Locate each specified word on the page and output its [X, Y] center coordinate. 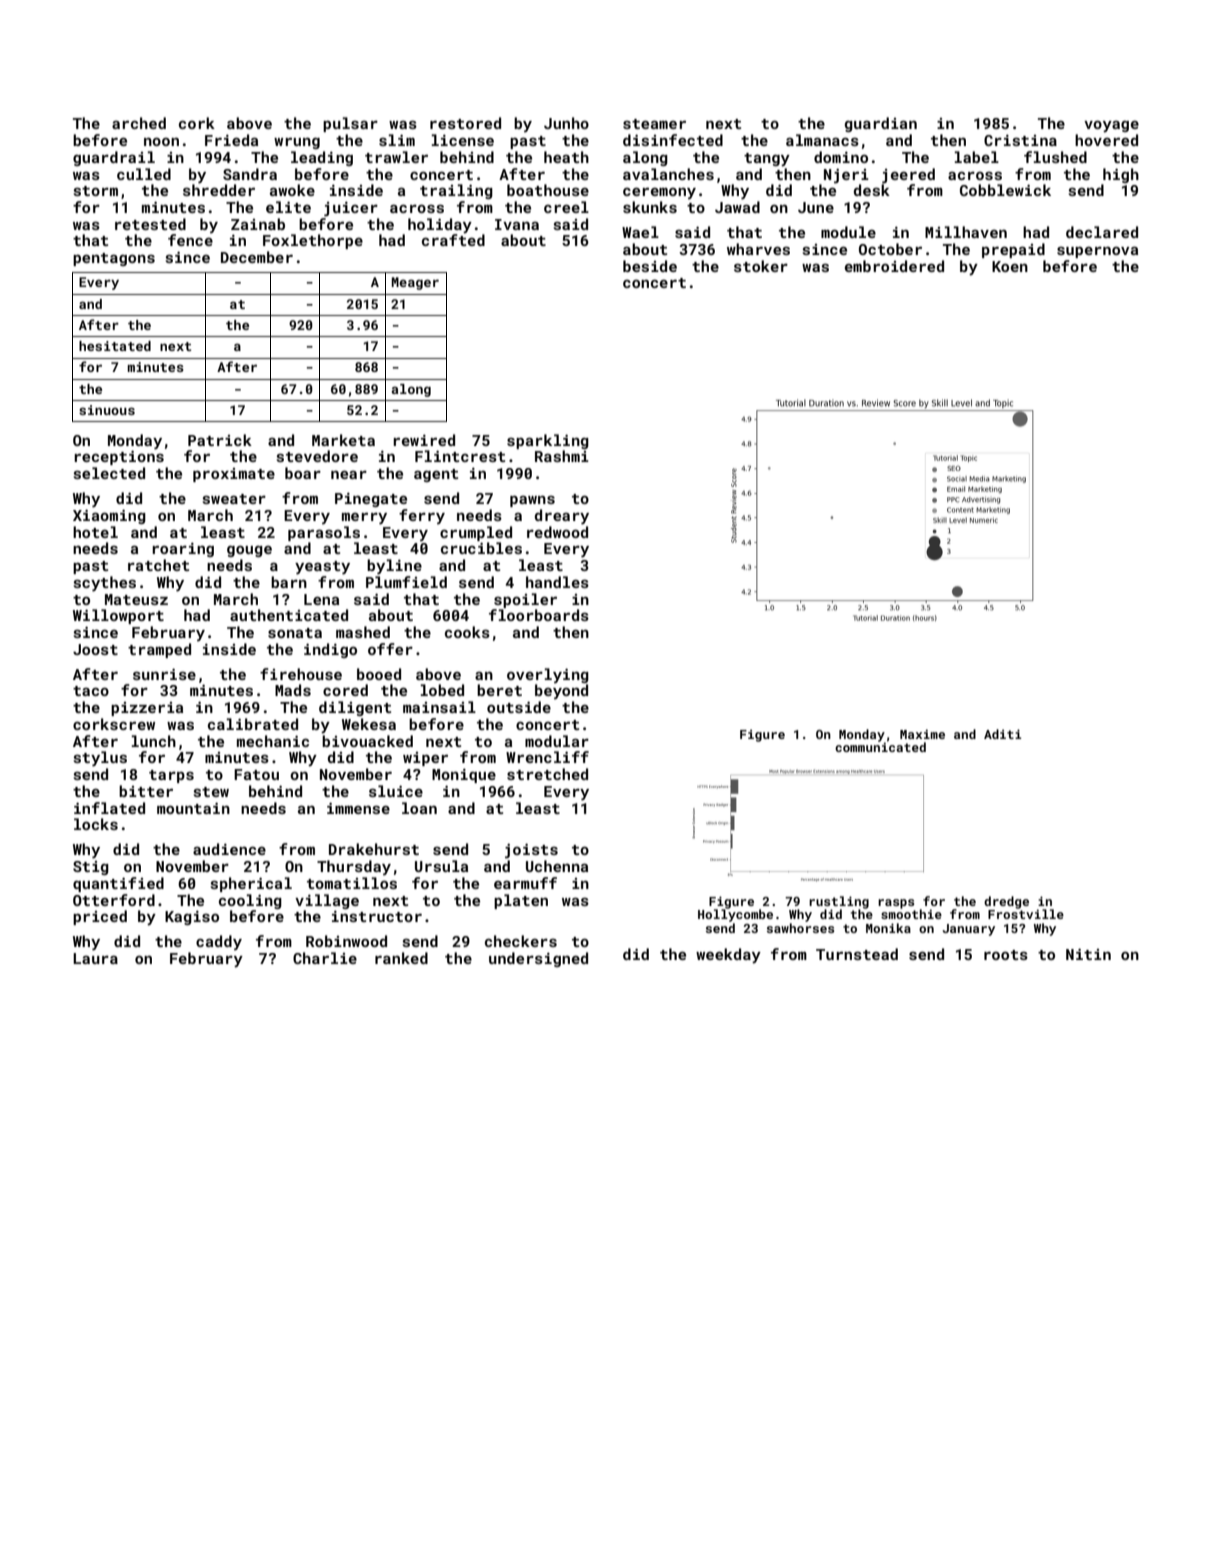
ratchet [158, 565]
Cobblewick [1005, 190]
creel [566, 207]
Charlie [325, 958]
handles [557, 582]
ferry [422, 516]
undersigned [538, 959]
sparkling [548, 441]
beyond [561, 691]
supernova [1097, 252]
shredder [219, 190]
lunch [153, 741]
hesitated [115, 346]
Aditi [1002, 734]
